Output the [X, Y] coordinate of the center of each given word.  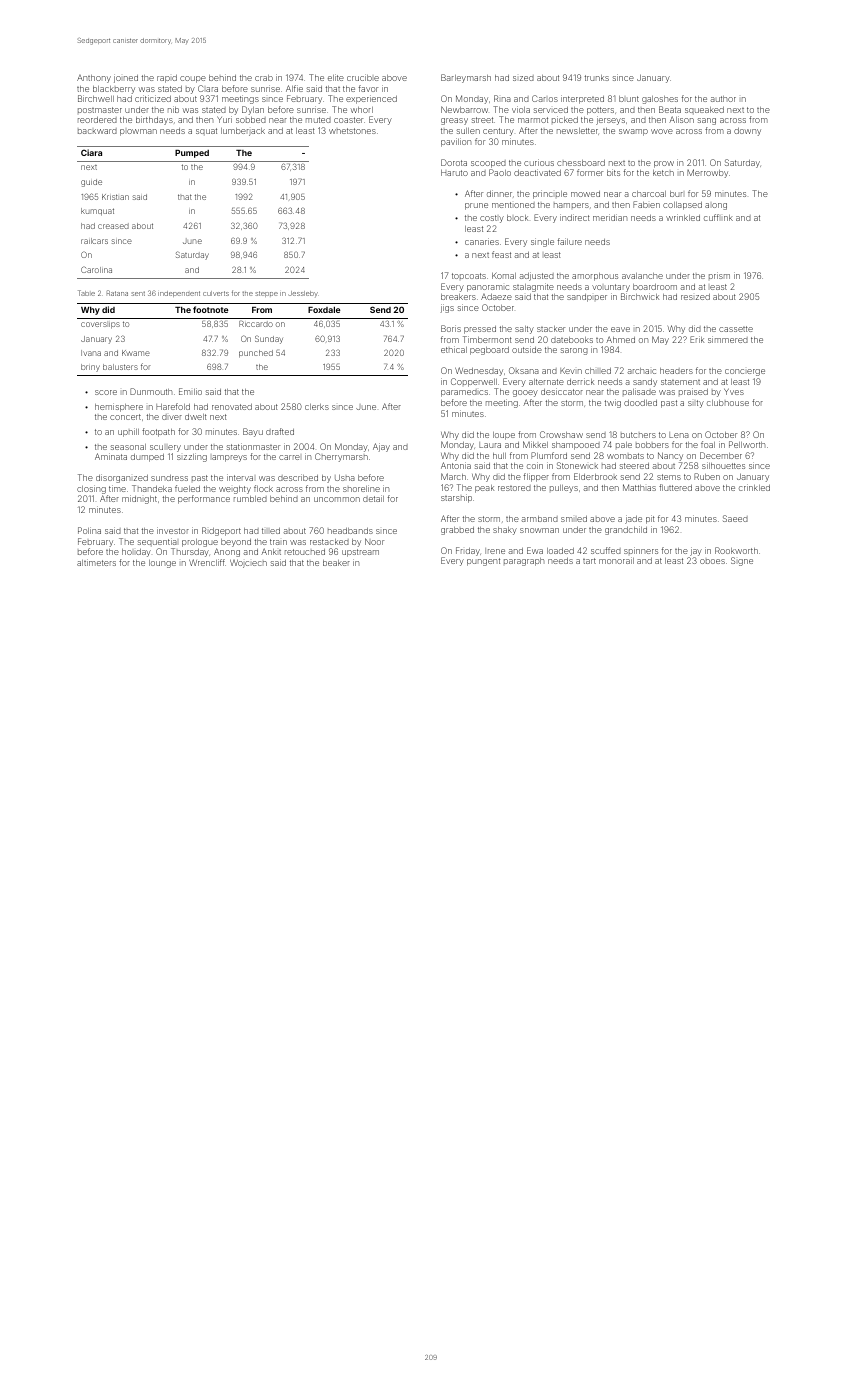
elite [336, 77]
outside [527, 349]
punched [256, 354]
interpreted [582, 99]
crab [264, 78]
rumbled [250, 499]
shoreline [361, 488]
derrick [580, 381]
